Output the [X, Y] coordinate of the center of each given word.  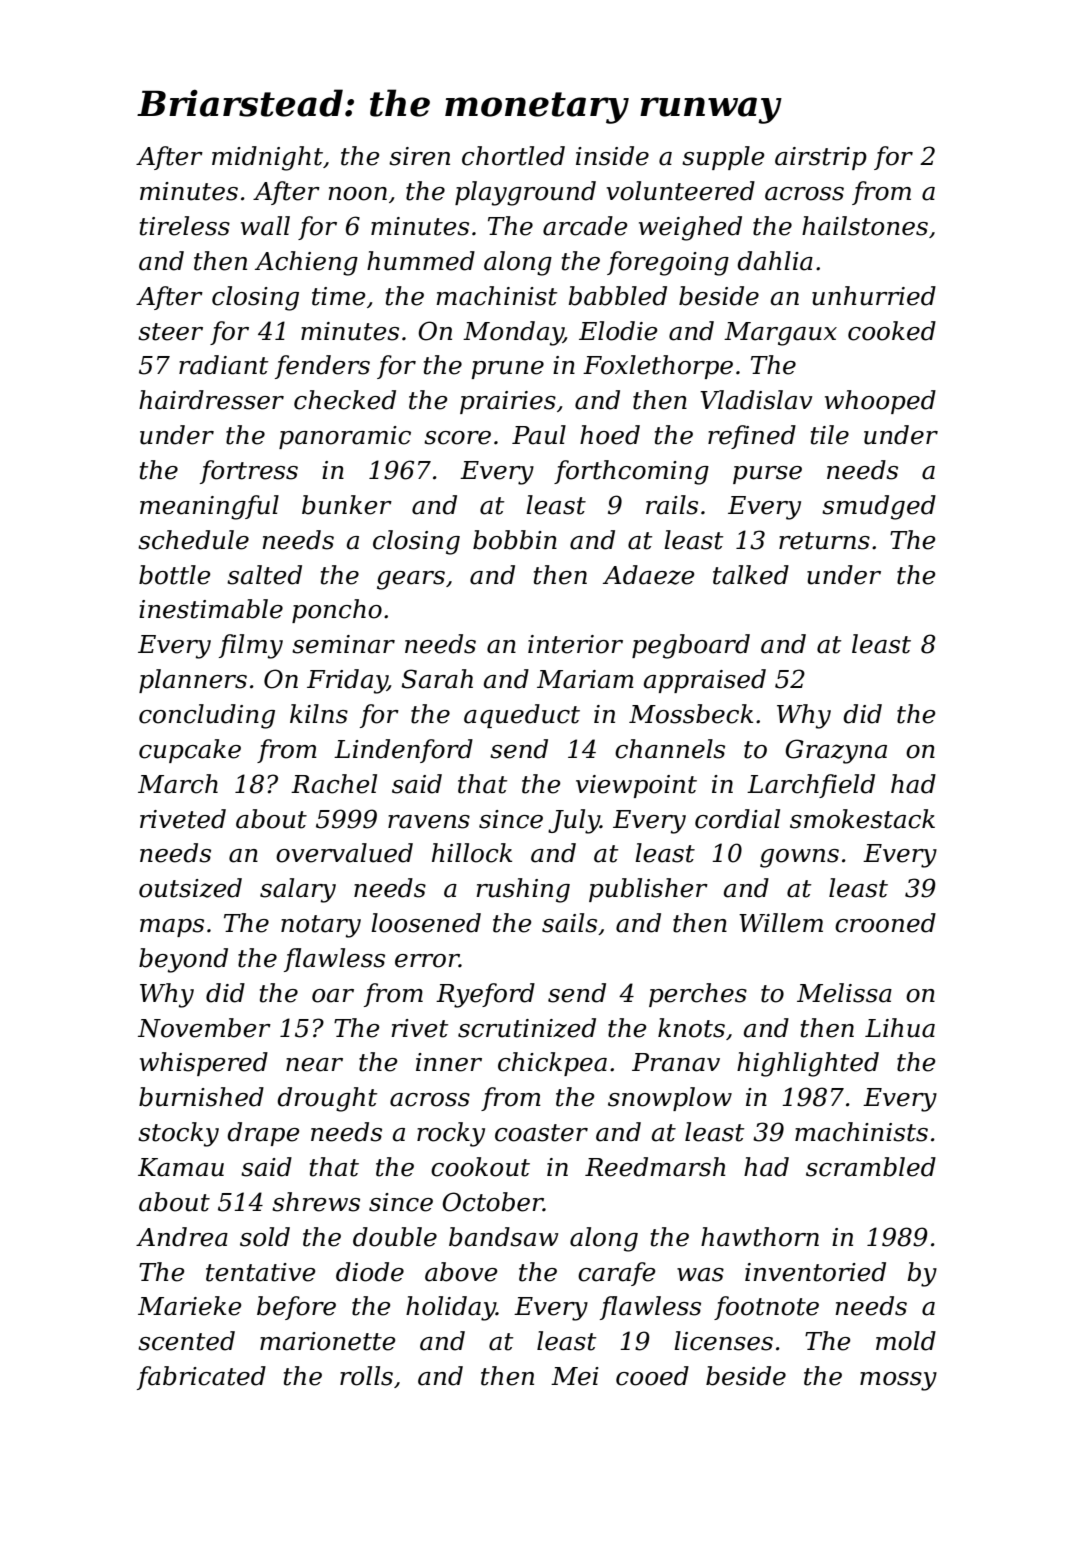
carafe [616, 1274]
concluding [207, 716]
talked [751, 575]
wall [265, 226]
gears [411, 580]
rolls [366, 1376]
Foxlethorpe [658, 367]
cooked [892, 331]
